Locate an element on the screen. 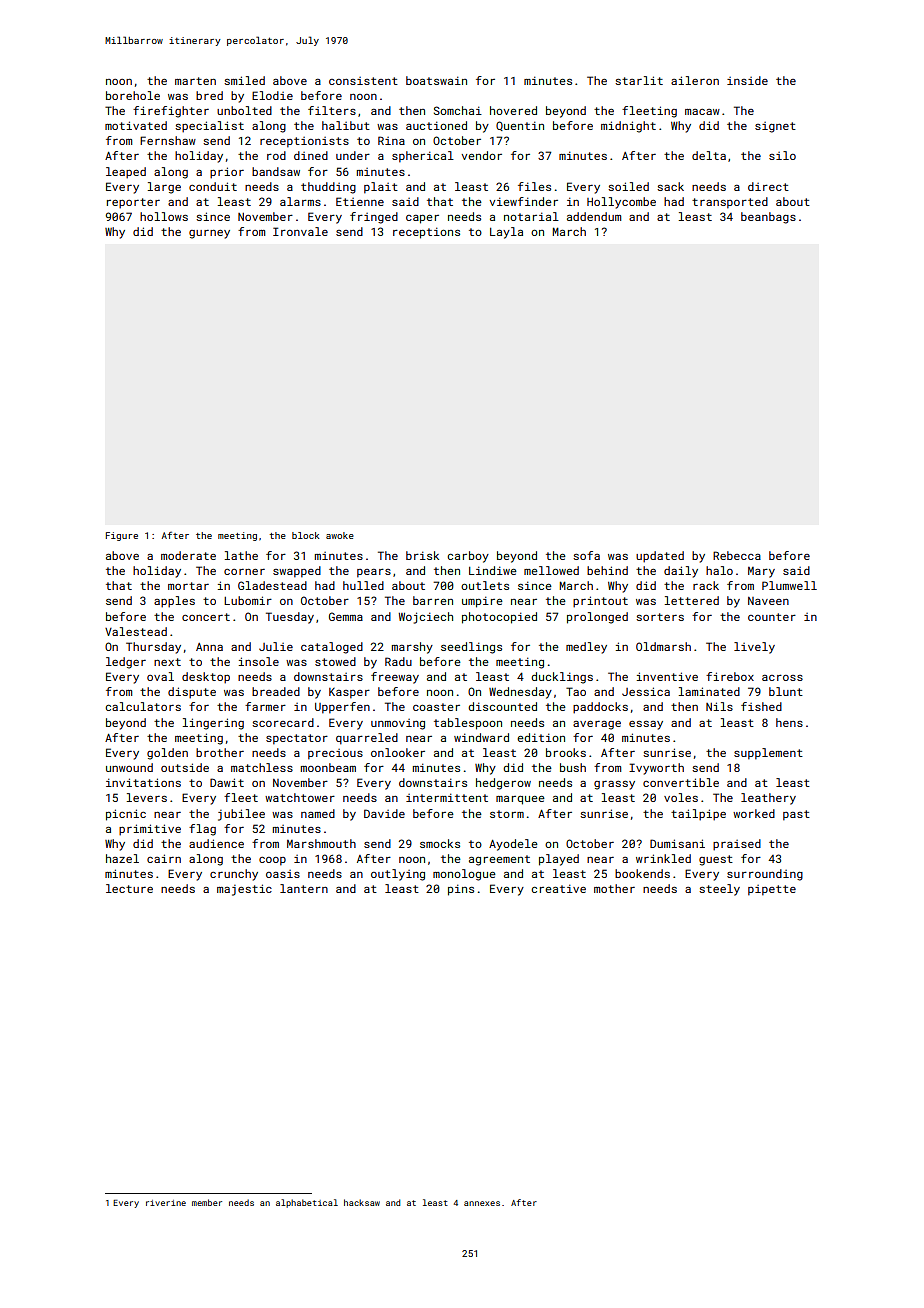  mellowed is located at coordinates (551, 570).
